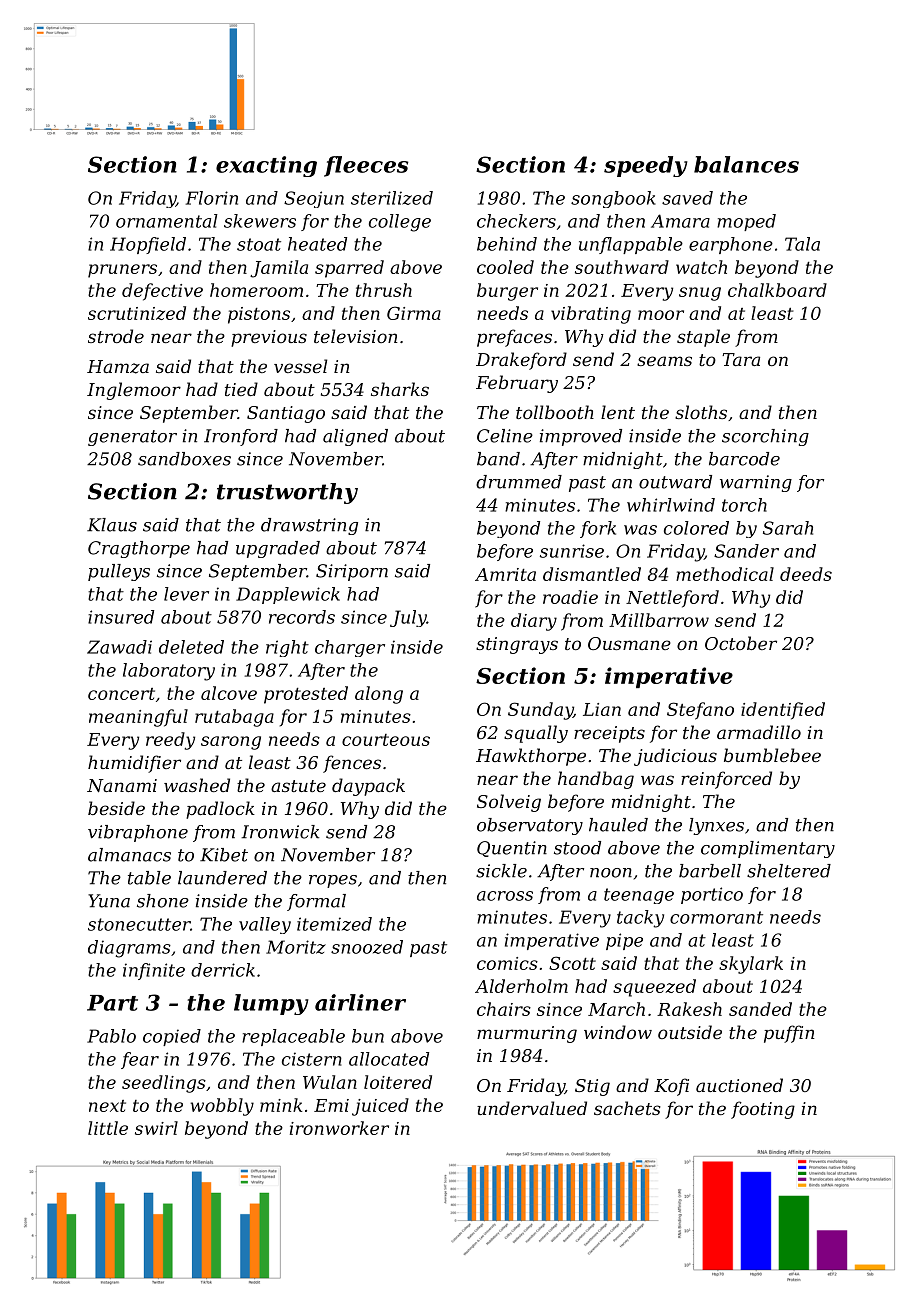 This image has height=1311, width=924. Describe the element at coordinates (516, 221) in the image. I see `checkers` at that location.
